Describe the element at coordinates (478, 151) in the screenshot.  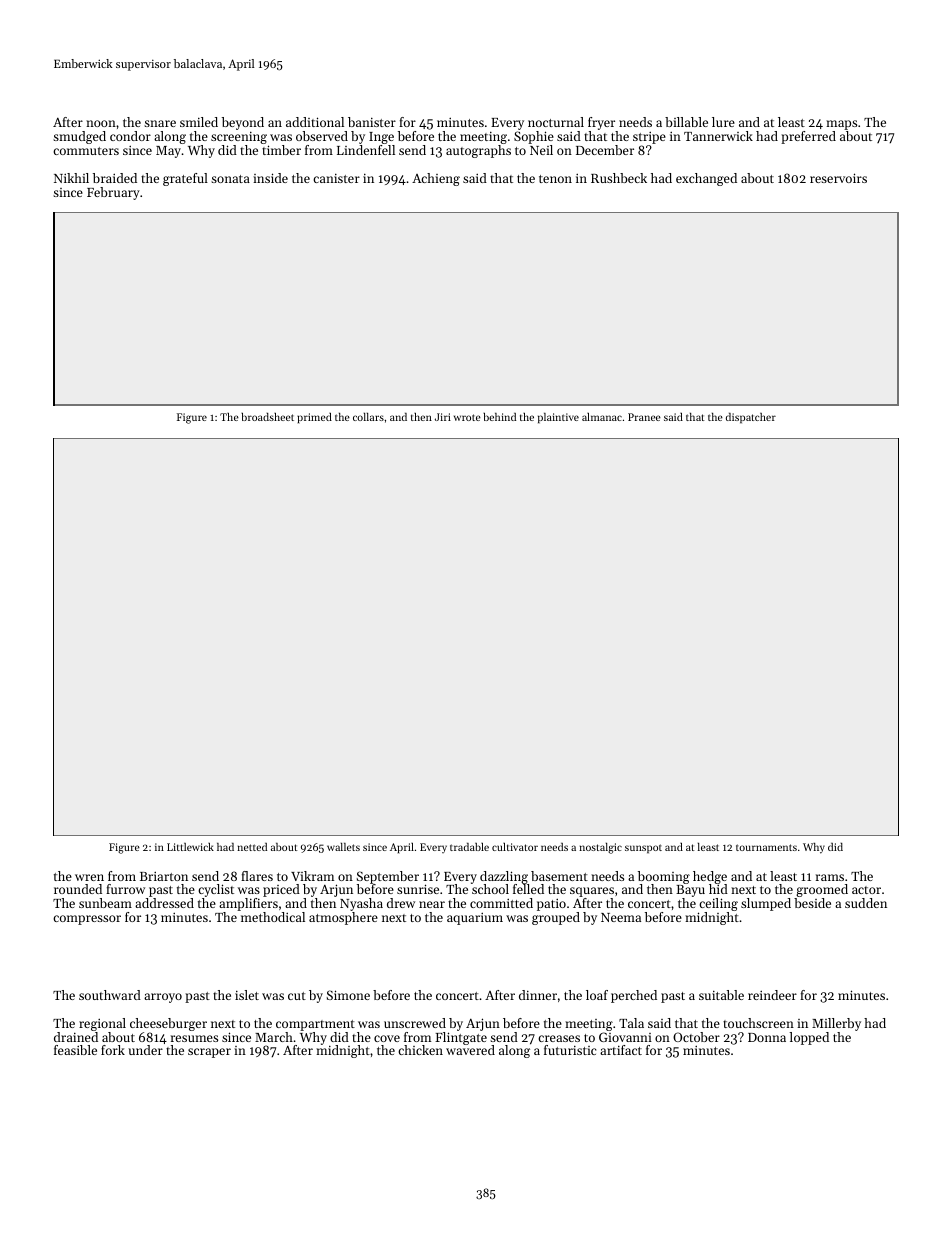
I see `autographs` at that location.
